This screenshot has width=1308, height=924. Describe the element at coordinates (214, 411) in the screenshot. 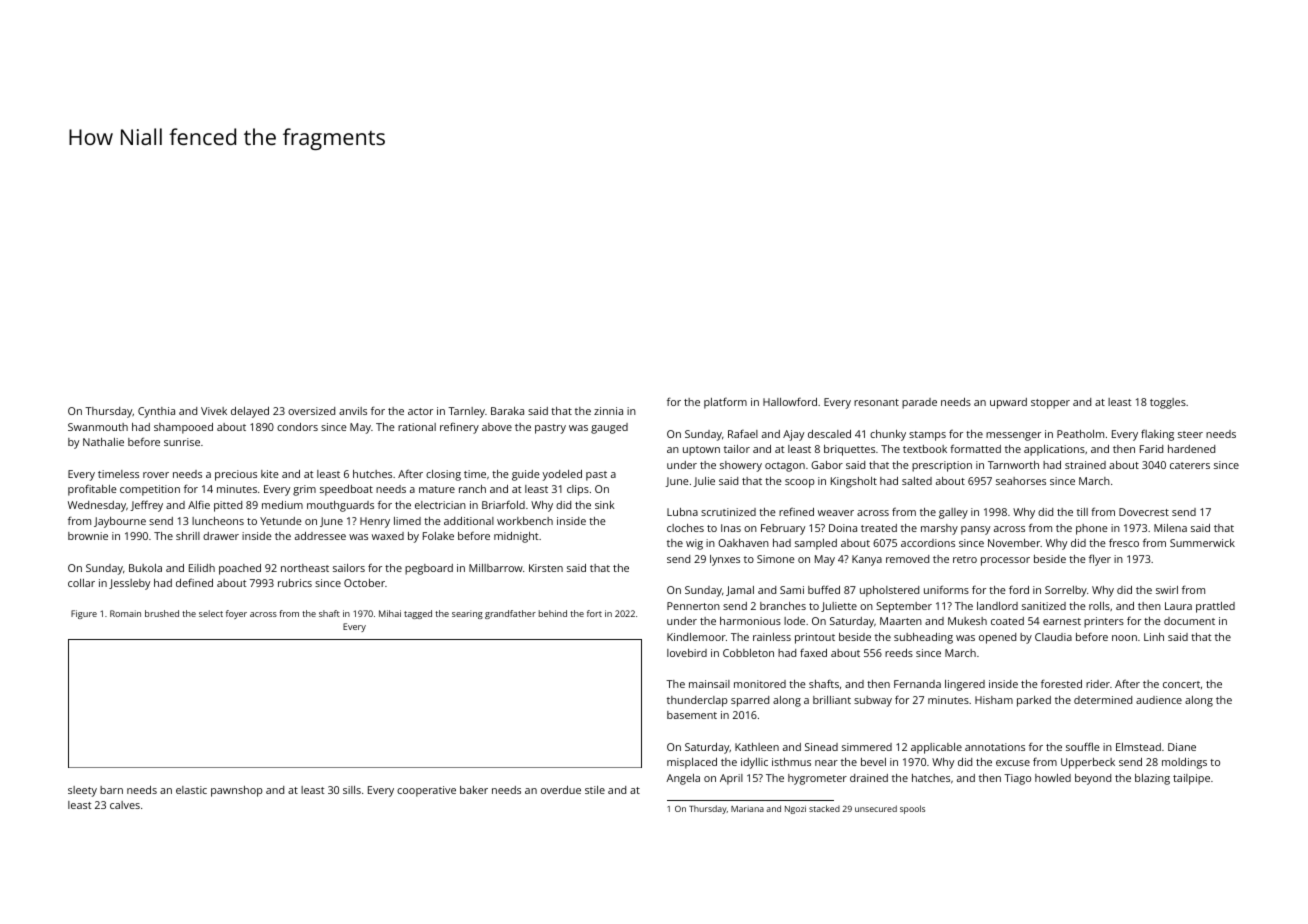

I see `Vivek` at that location.
